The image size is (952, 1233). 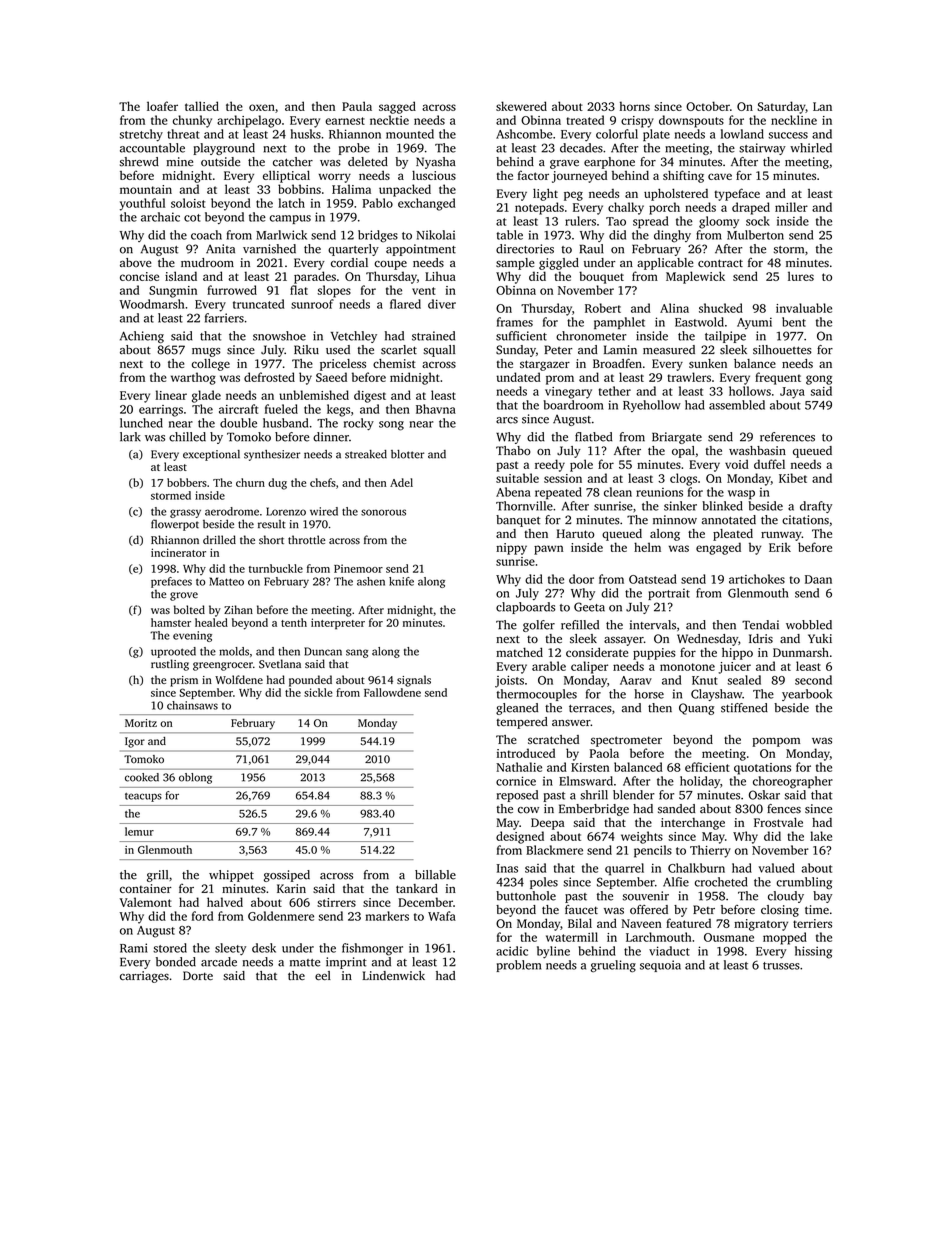 What do you see at coordinates (171, 582) in the document?
I see `prefaces` at bounding box center [171, 582].
